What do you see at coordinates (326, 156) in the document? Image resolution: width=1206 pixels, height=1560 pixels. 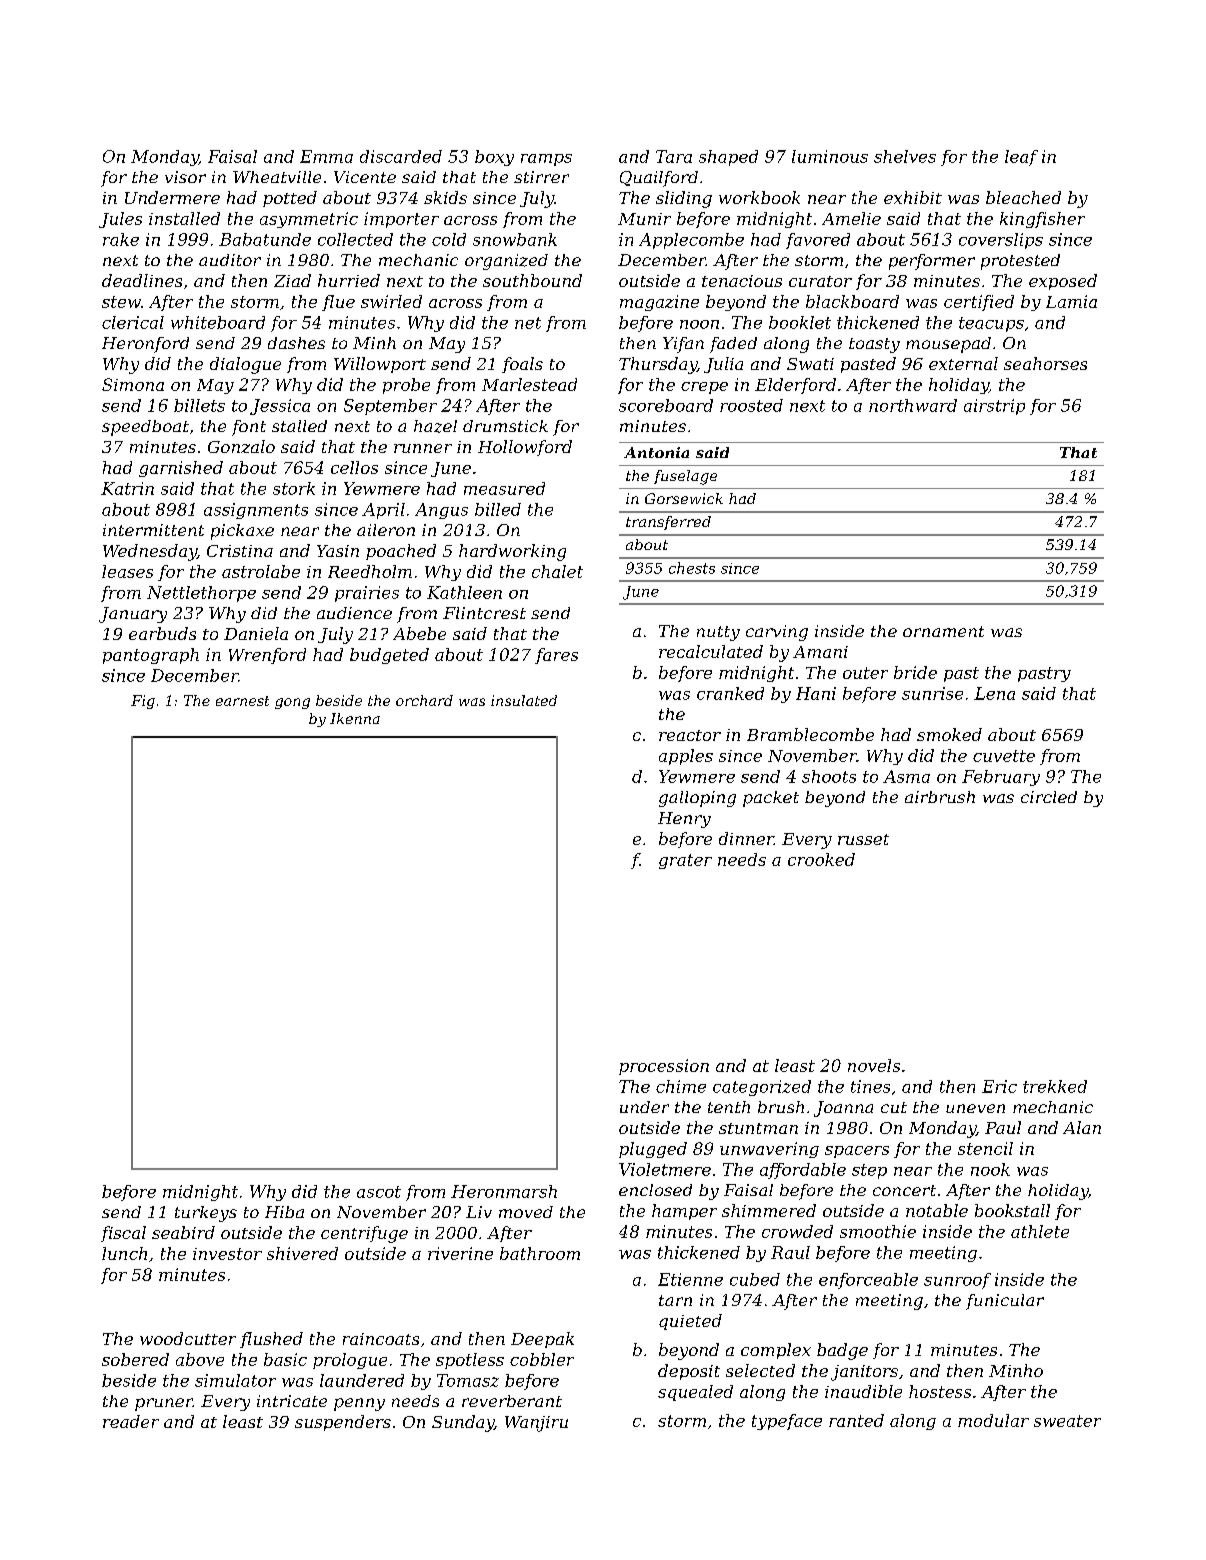 I see `Emma` at bounding box center [326, 156].
